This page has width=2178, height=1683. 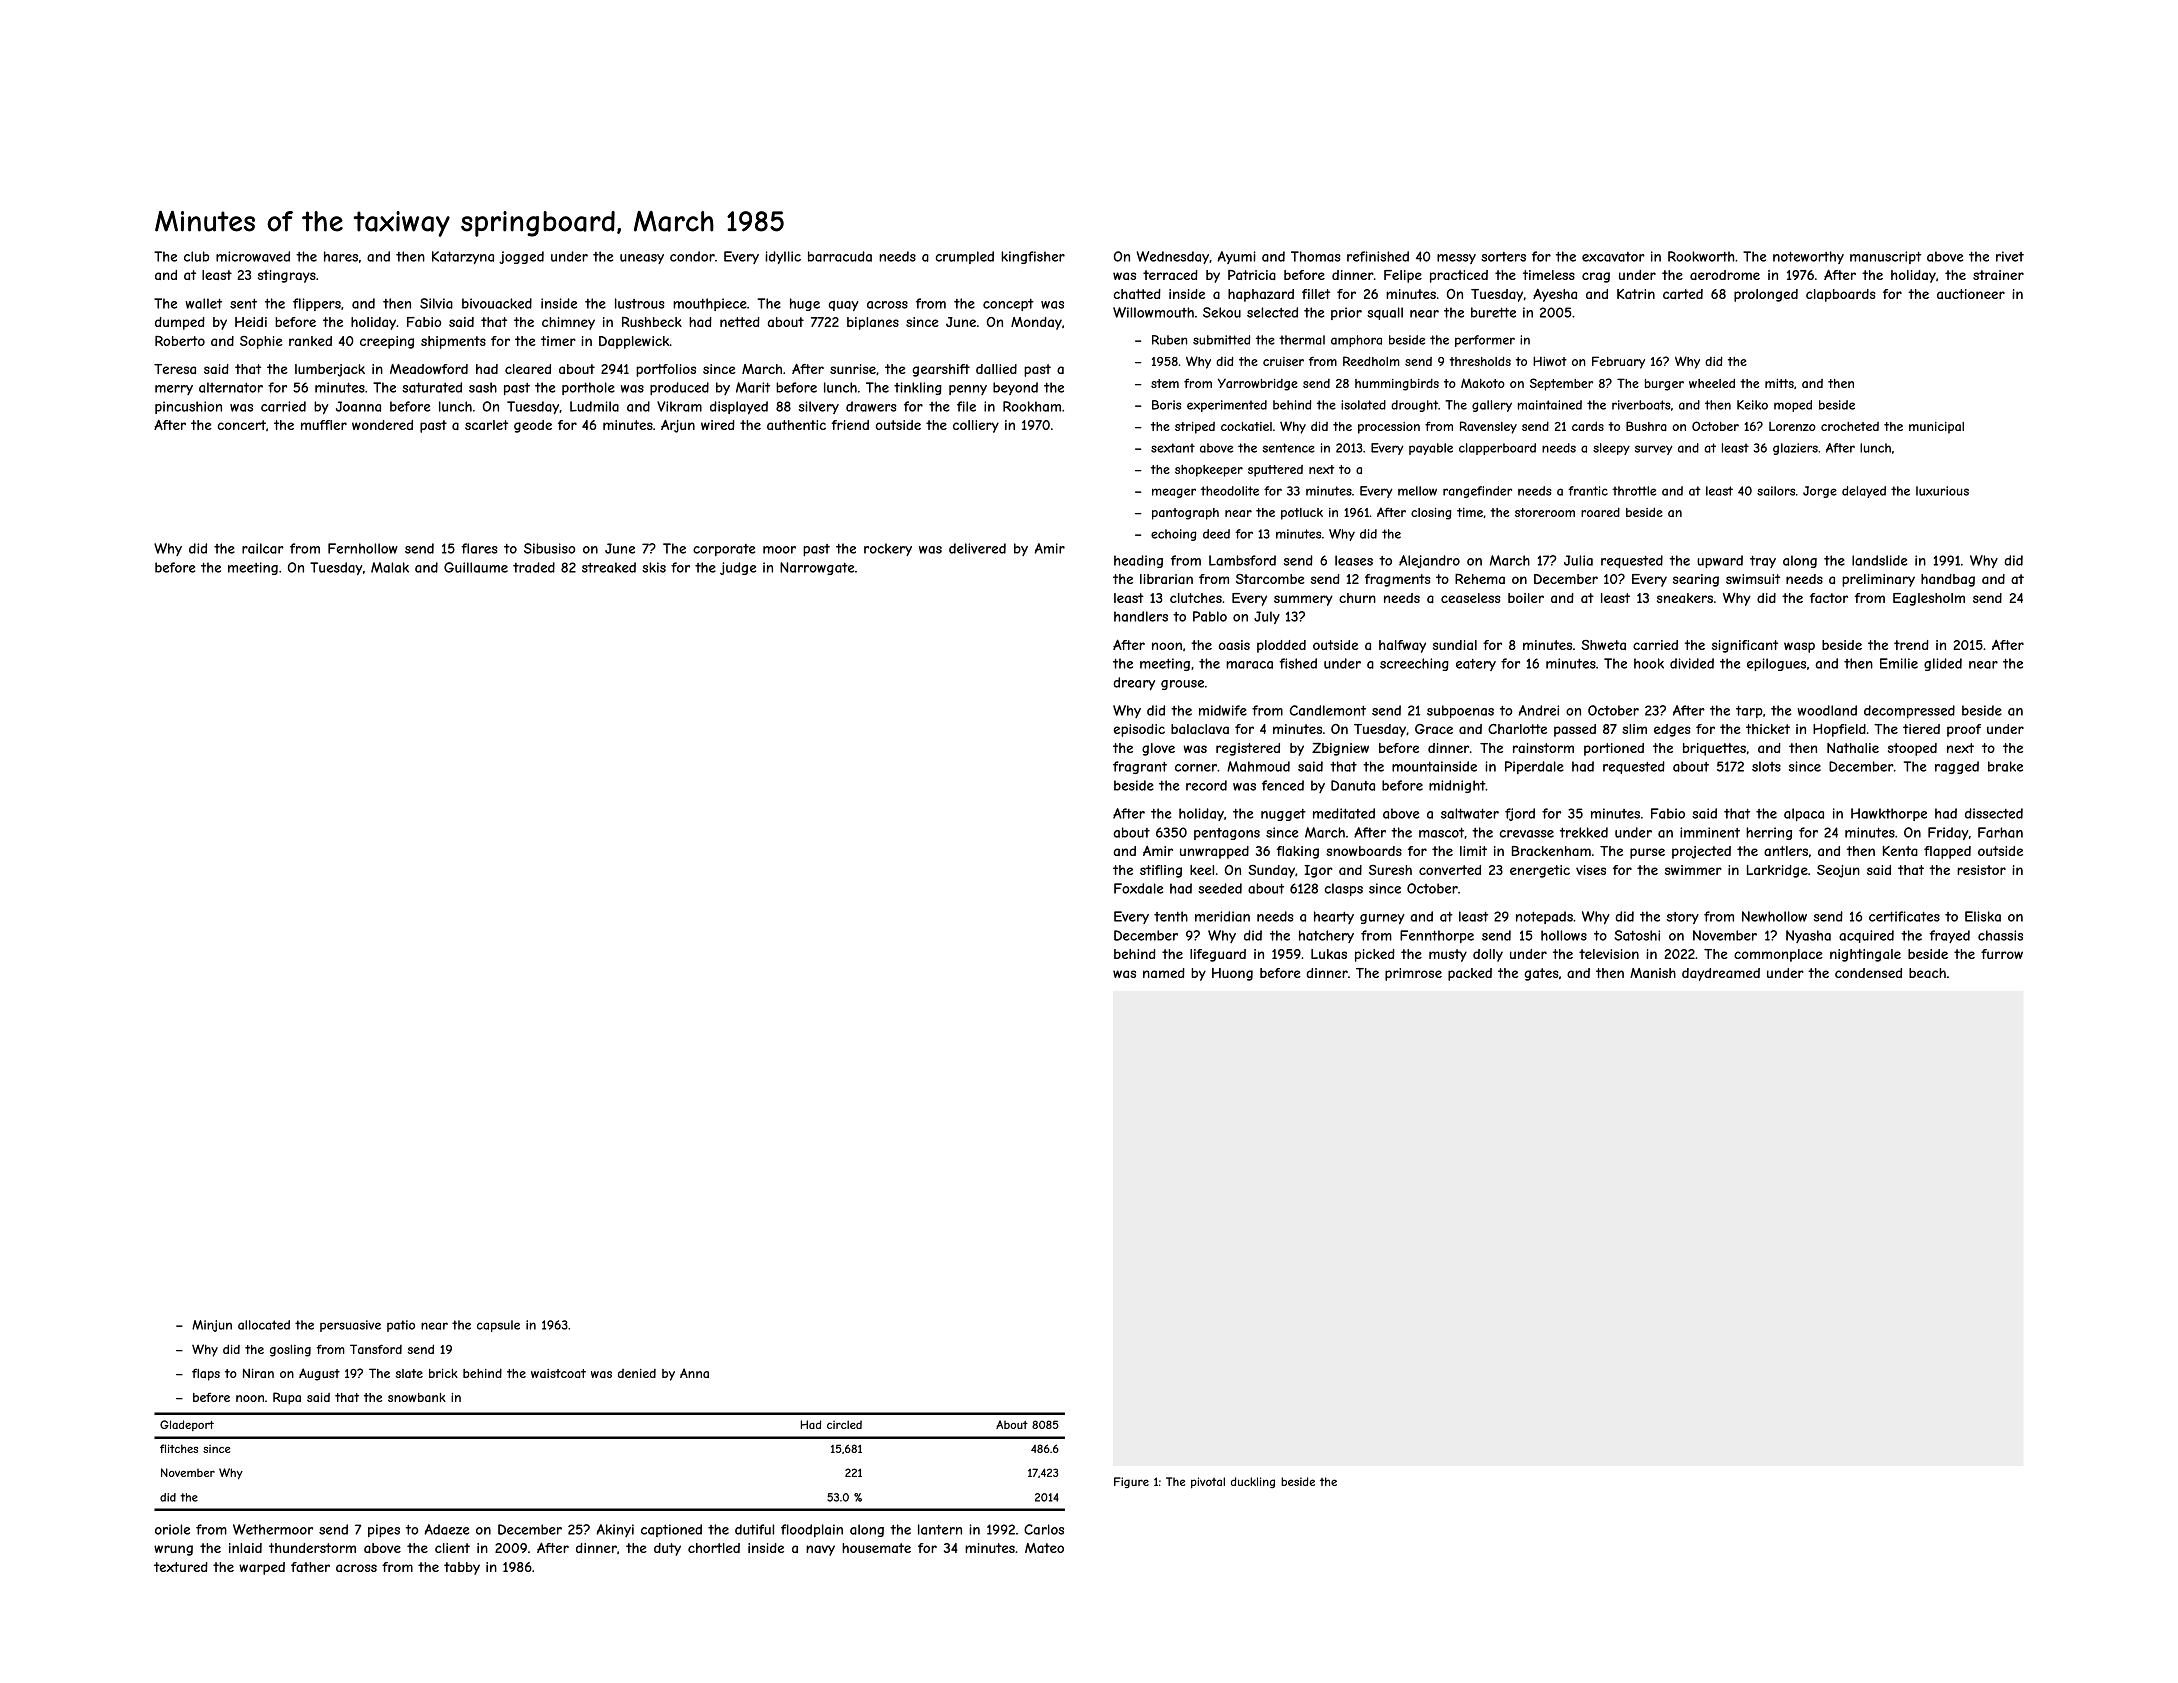 I want to click on heading, so click(x=1138, y=561).
